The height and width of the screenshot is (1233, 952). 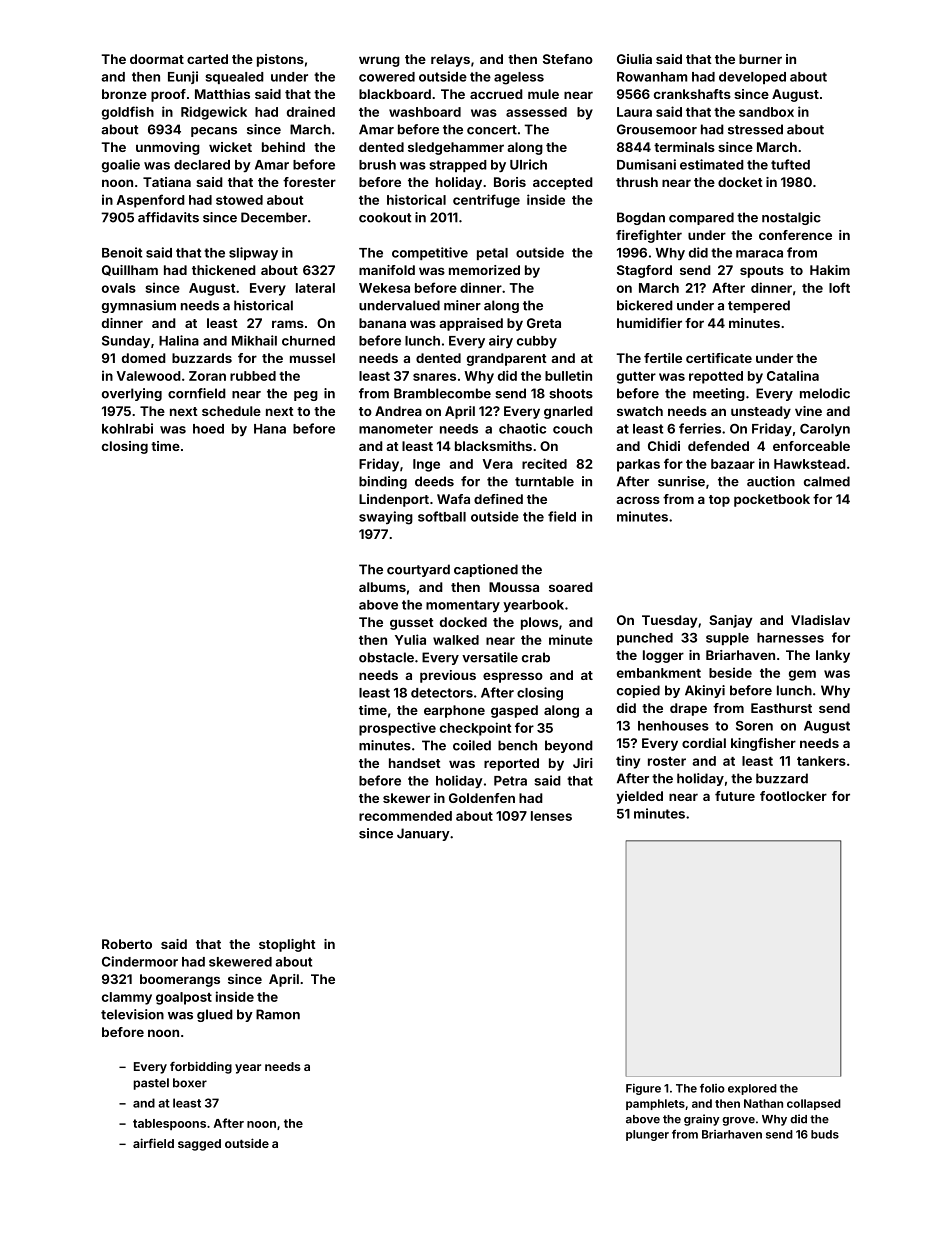 I want to click on beyond, so click(x=569, y=746).
